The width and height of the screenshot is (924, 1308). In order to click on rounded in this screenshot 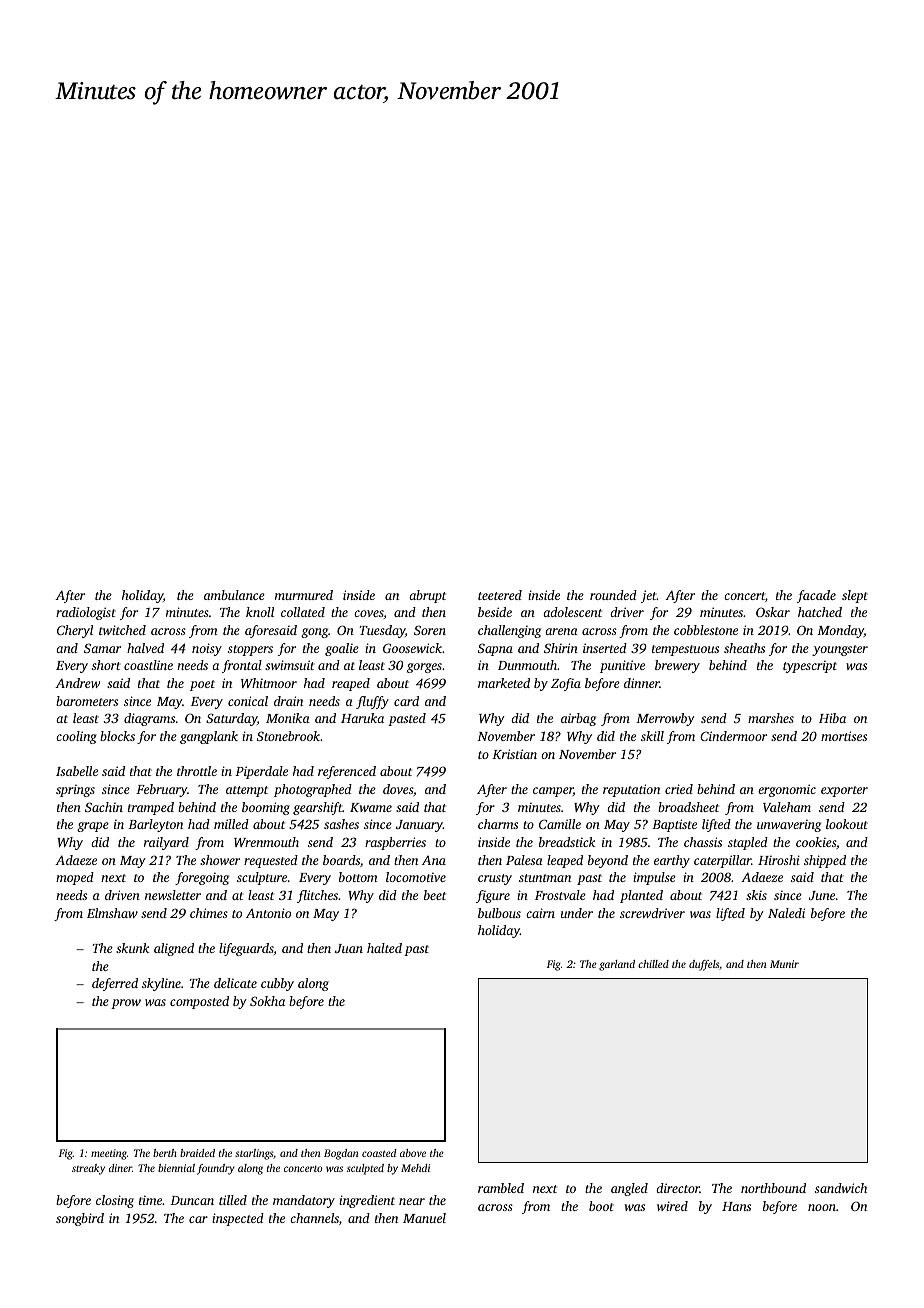, I will do `click(613, 595)`.
